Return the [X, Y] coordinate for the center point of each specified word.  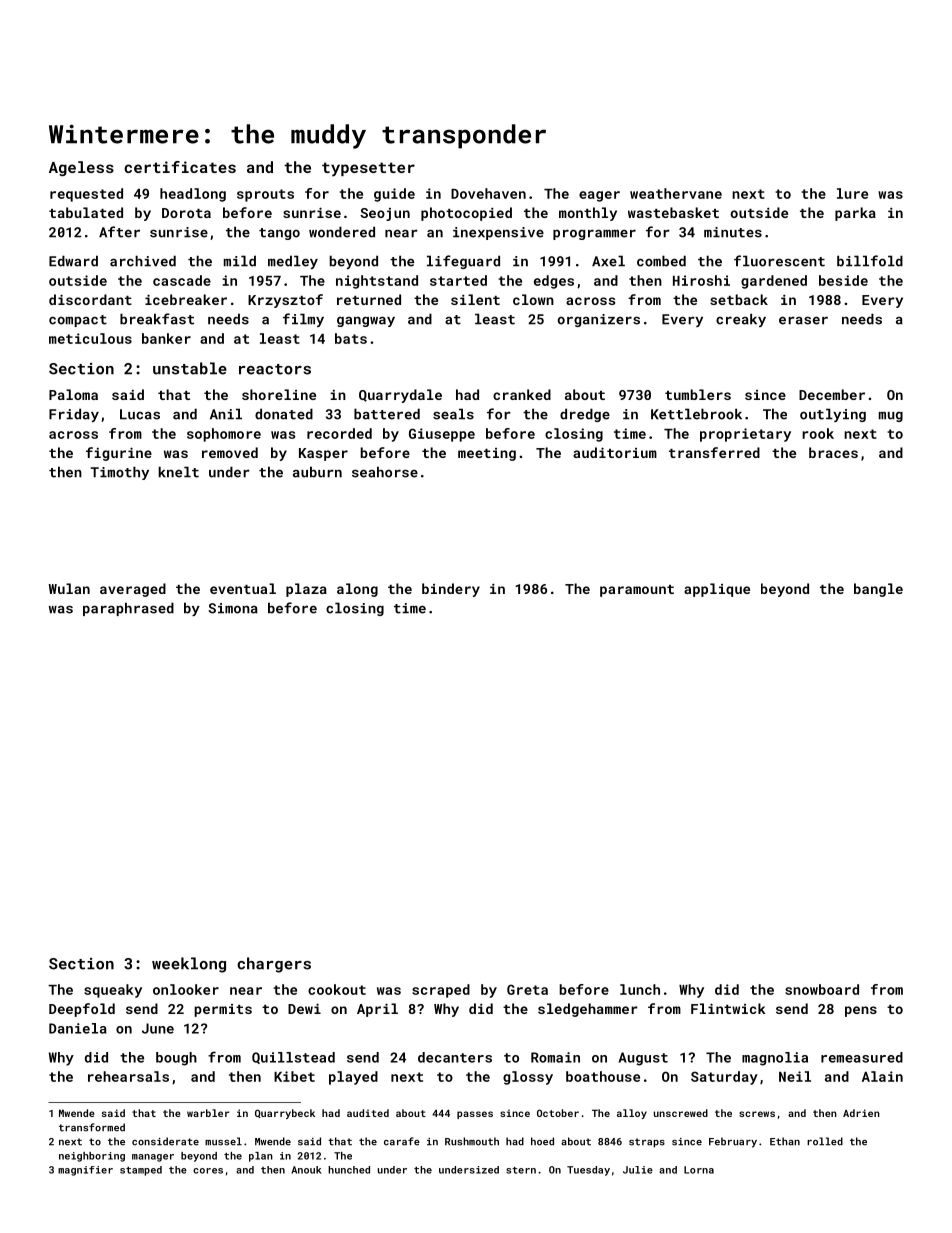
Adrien [861, 1113]
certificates [180, 167]
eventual [243, 588]
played [353, 1078]
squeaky [113, 991]
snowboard [822, 989]
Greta [527, 989]
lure [852, 193]
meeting [487, 454]
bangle [878, 590]
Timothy [119, 473]
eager [599, 196]
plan [261, 1157]
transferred [714, 452]
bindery [451, 590]
